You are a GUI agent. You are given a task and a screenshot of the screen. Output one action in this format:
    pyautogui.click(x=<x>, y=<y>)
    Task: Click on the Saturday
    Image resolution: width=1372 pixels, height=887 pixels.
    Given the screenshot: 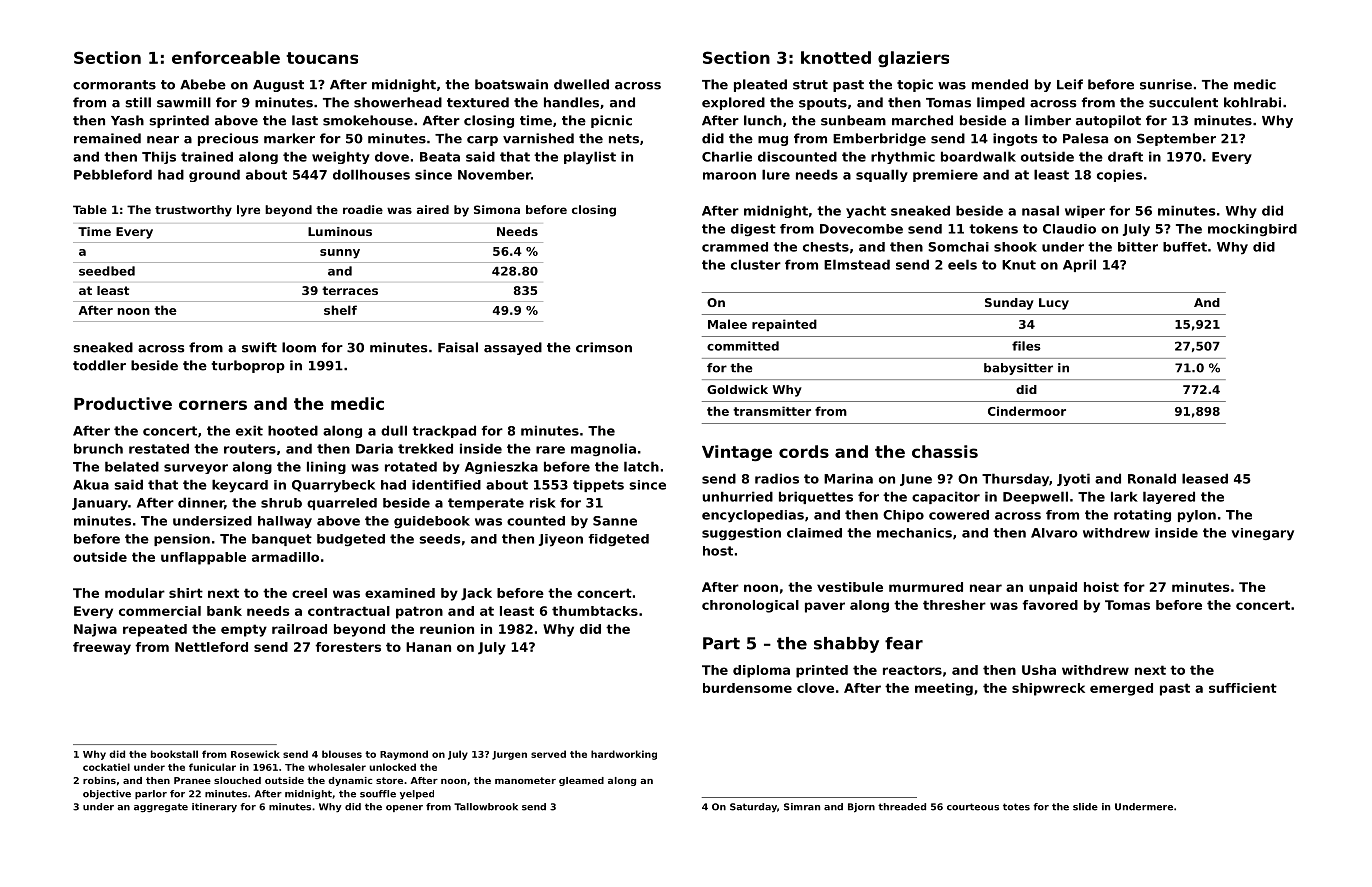 What is the action you would take?
    pyautogui.click(x=753, y=807)
